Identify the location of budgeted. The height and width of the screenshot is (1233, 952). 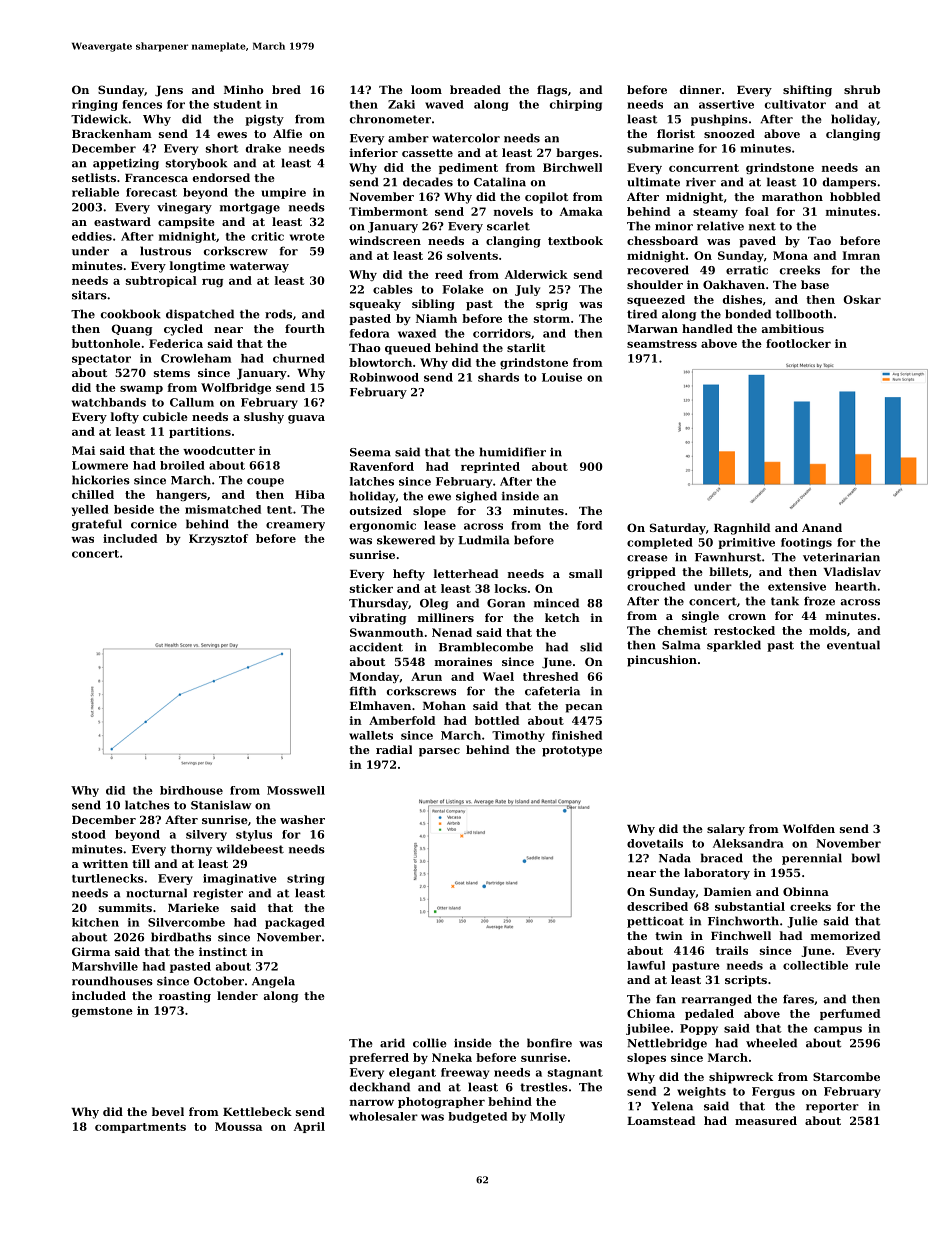
(477, 1117).
